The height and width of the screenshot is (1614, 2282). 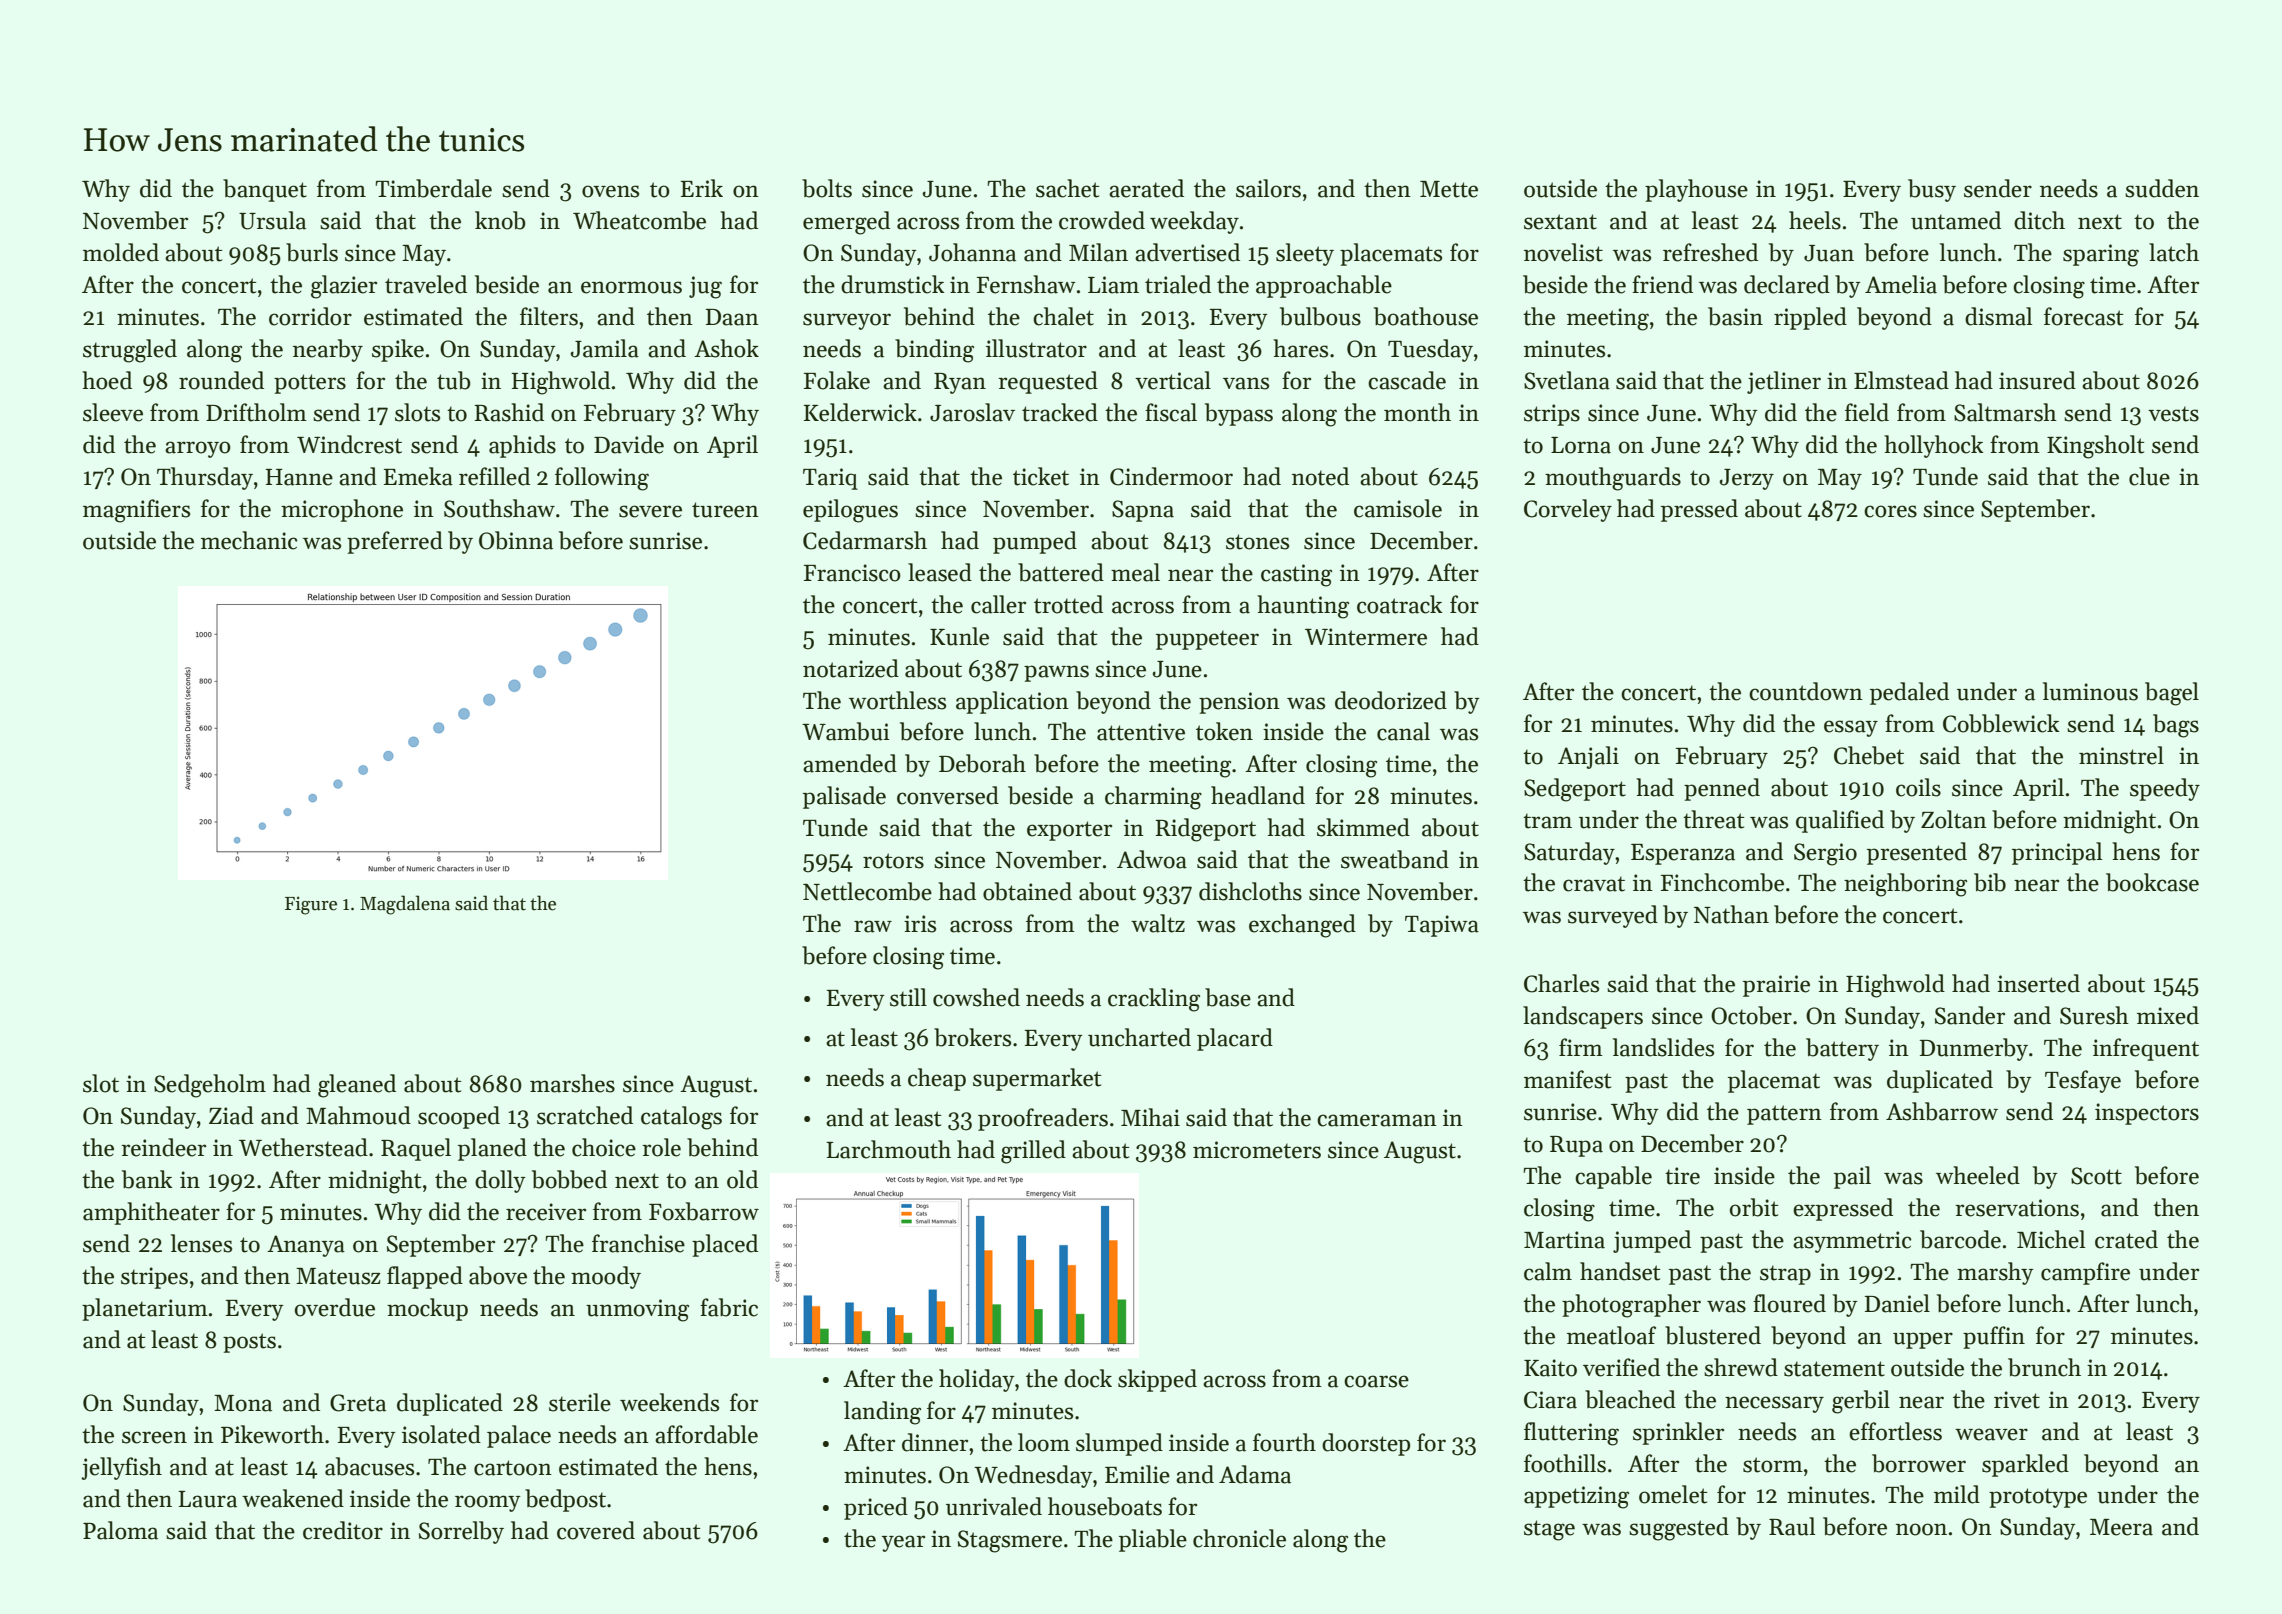 What do you see at coordinates (1564, 1240) in the screenshot?
I see `Martina` at bounding box center [1564, 1240].
